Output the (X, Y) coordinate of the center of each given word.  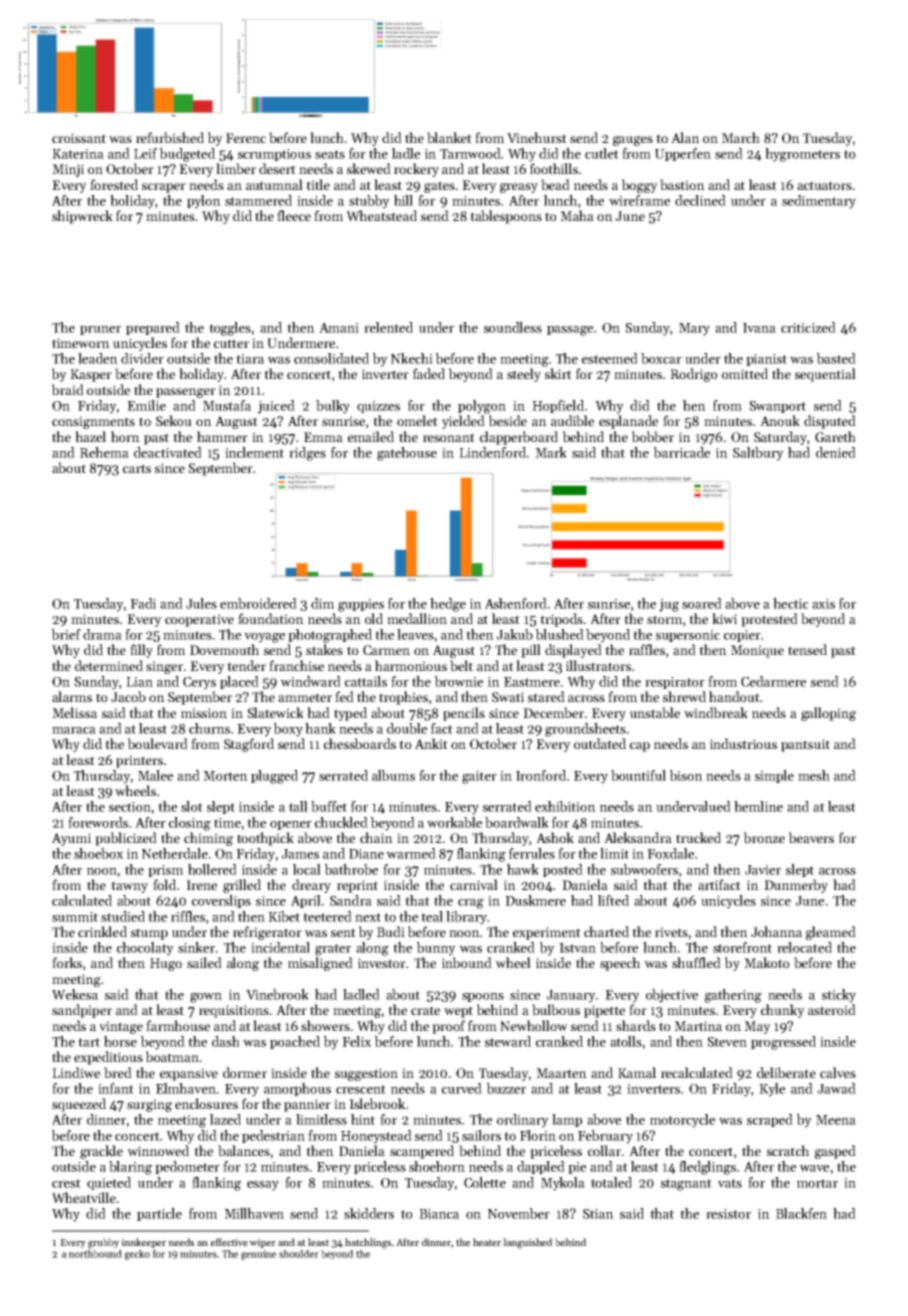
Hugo (166, 964)
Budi (391, 931)
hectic (790, 603)
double (407, 728)
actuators (824, 185)
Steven (727, 1042)
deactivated (168, 452)
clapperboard (519, 438)
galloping (828, 714)
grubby (103, 1243)
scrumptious (274, 155)
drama (102, 634)
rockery (416, 170)
